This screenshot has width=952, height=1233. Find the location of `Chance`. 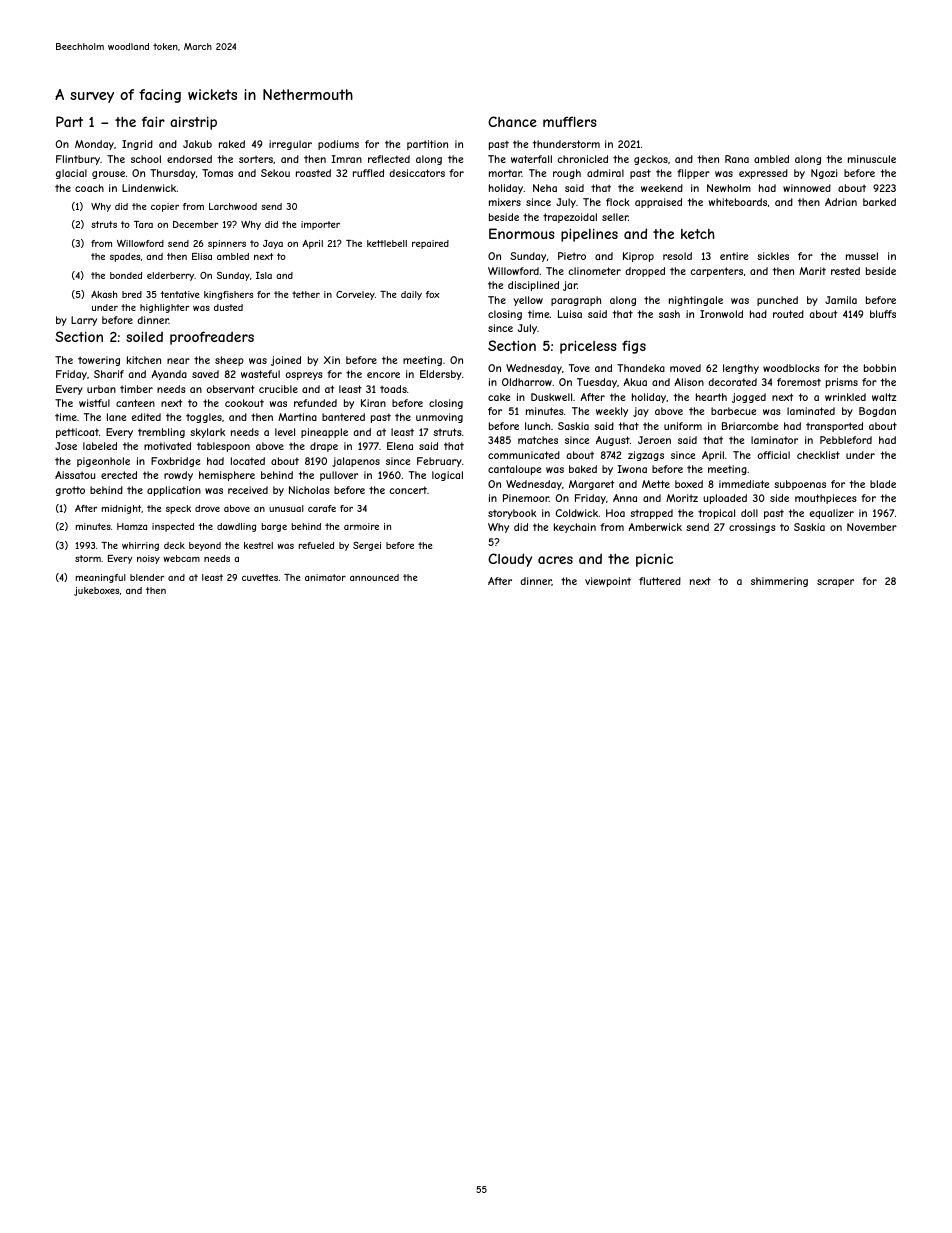

Chance is located at coordinates (512, 121).
